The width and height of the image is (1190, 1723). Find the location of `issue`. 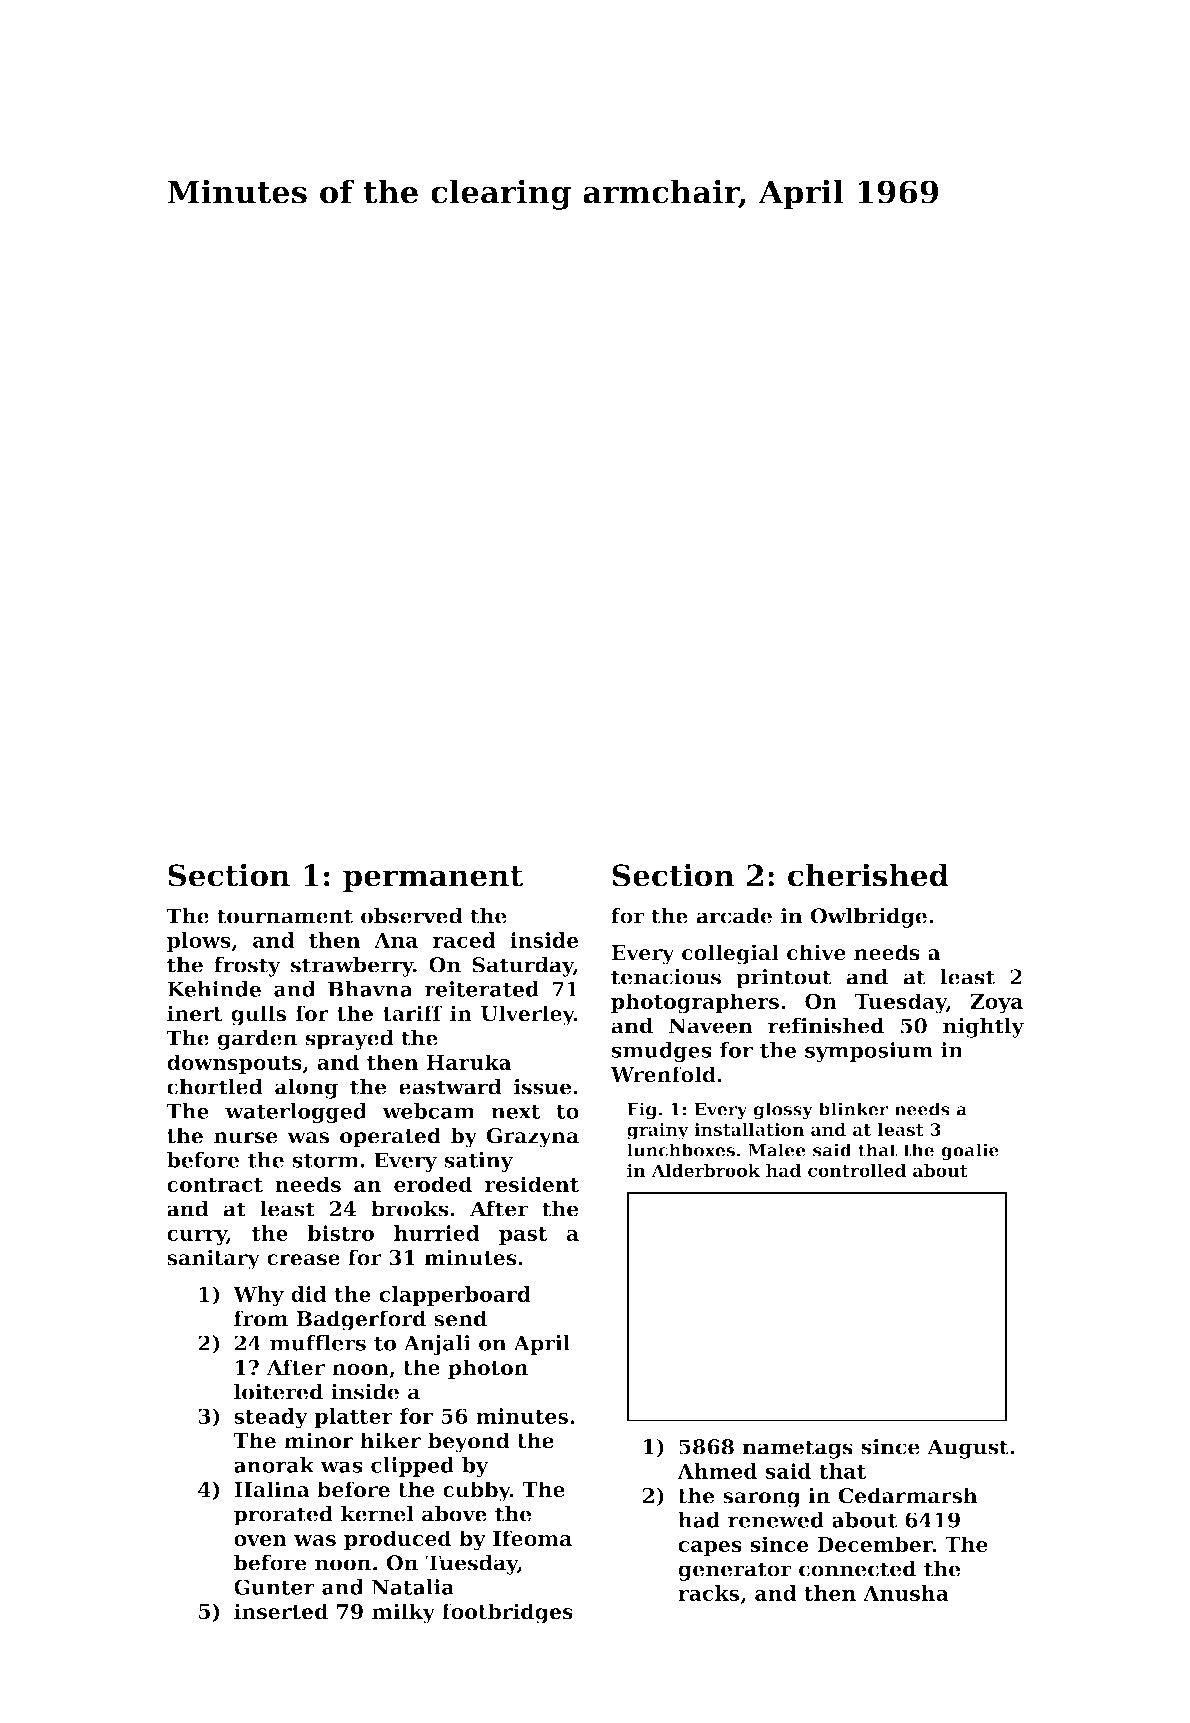

issue is located at coordinates (542, 1086).
